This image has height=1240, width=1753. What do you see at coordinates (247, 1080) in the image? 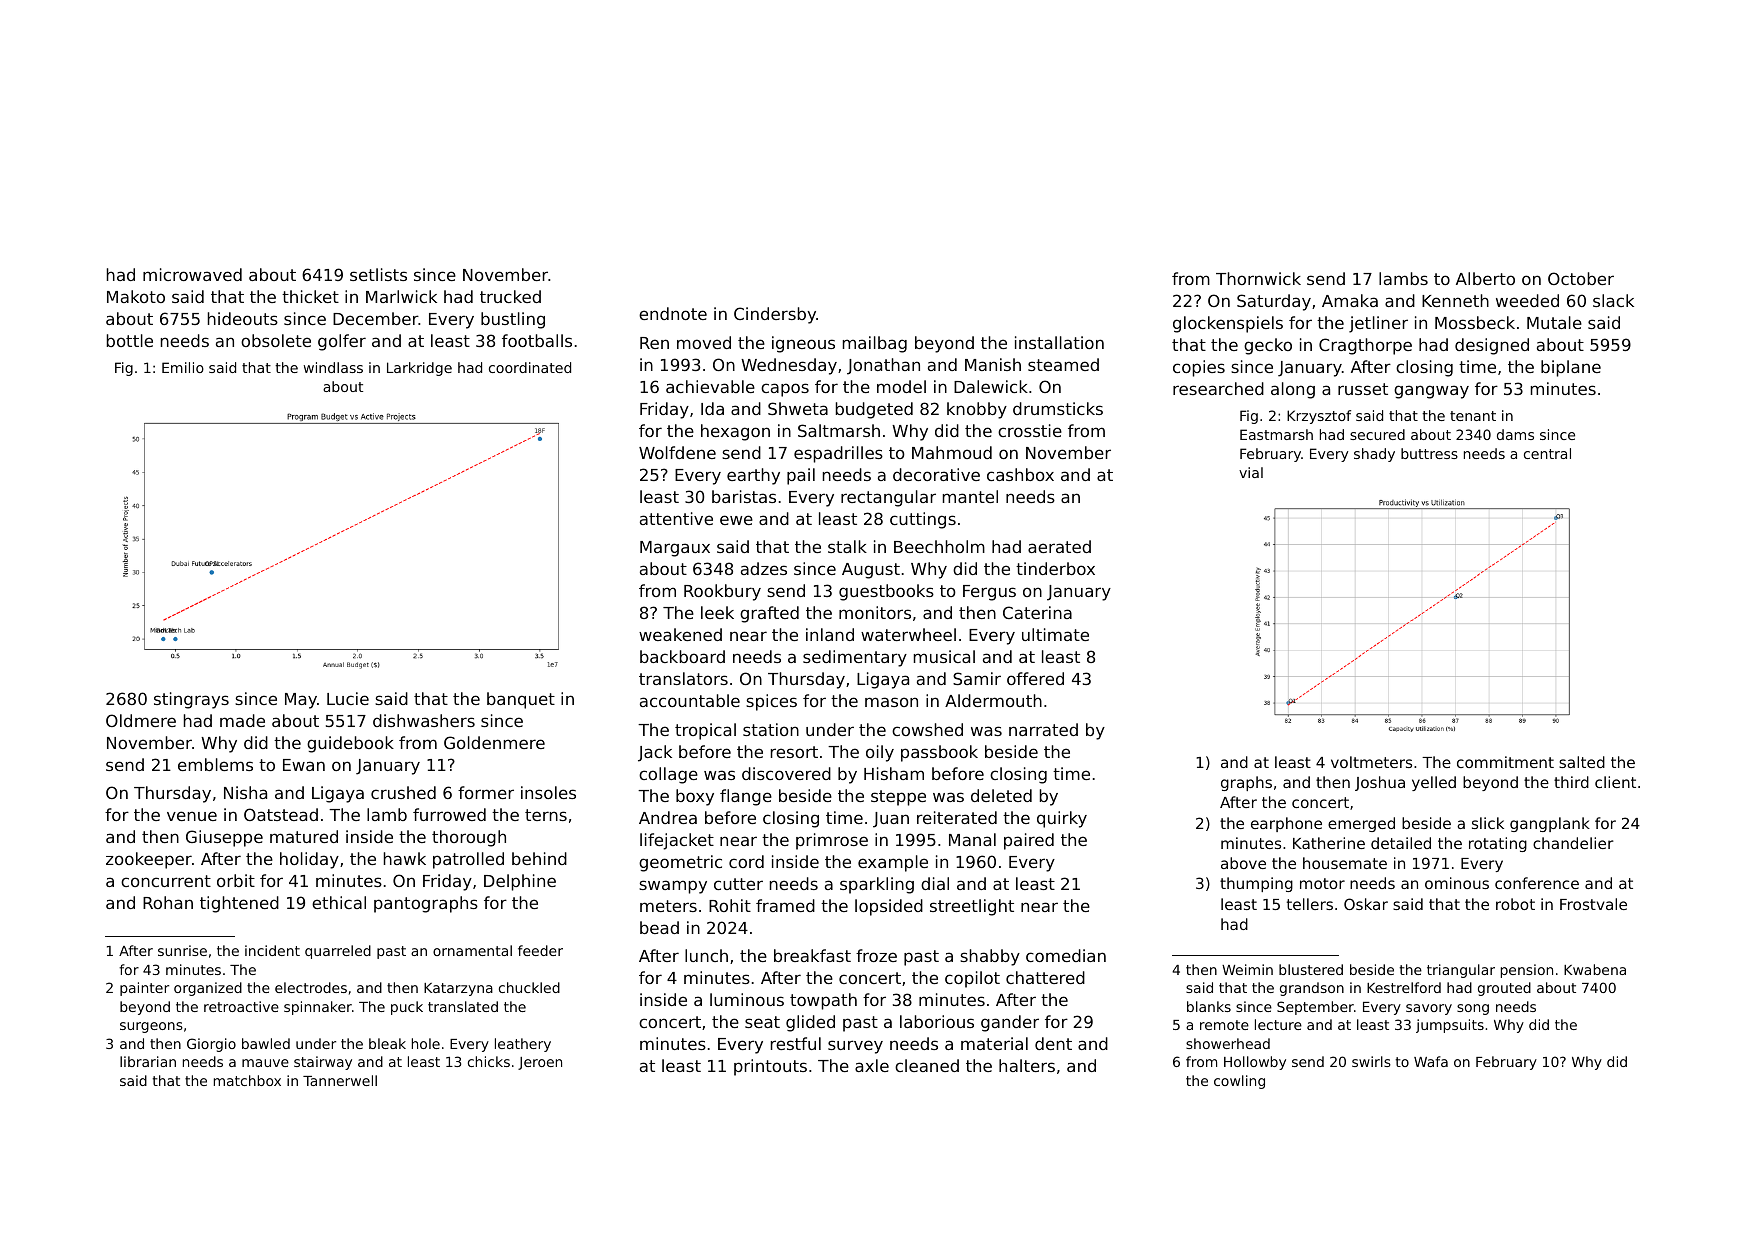
I see `matchbox` at bounding box center [247, 1080].
